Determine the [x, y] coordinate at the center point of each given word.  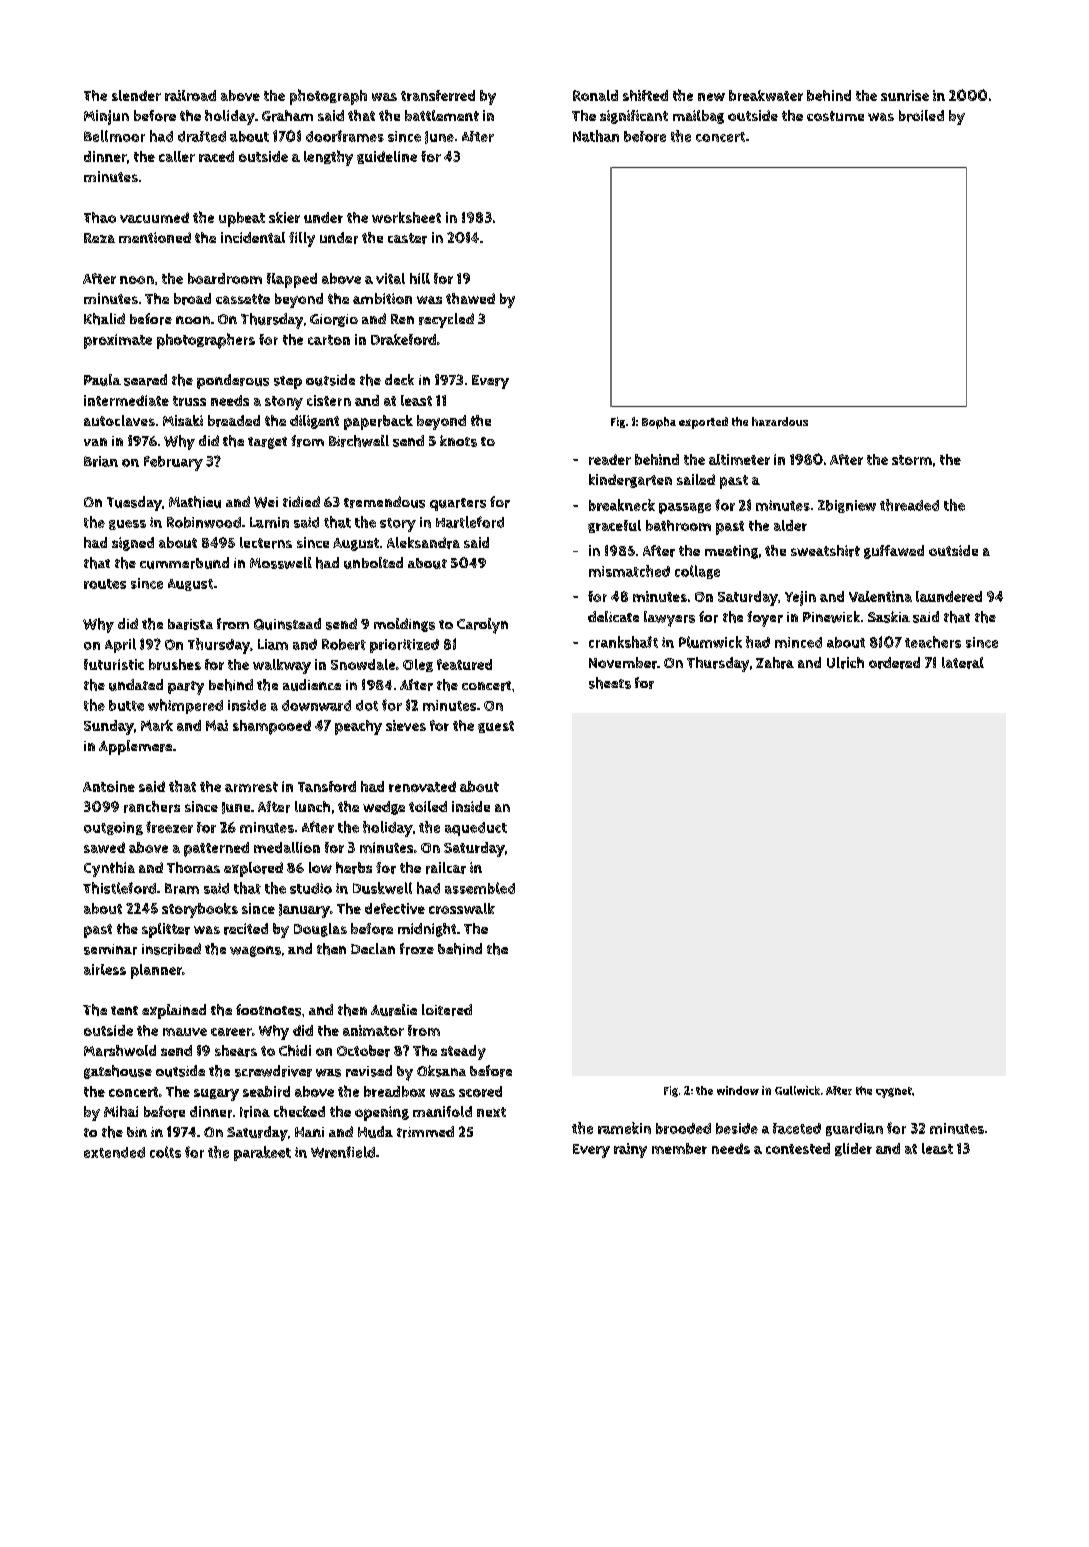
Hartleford [470, 522]
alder [790, 525]
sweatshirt [825, 551]
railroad [190, 95]
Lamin [269, 522]
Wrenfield [343, 1152]
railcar [446, 868]
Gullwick [797, 1090]
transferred [438, 95]
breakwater [766, 95]
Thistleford [119, 888]
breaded [234, 421]
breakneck [622, 505]
